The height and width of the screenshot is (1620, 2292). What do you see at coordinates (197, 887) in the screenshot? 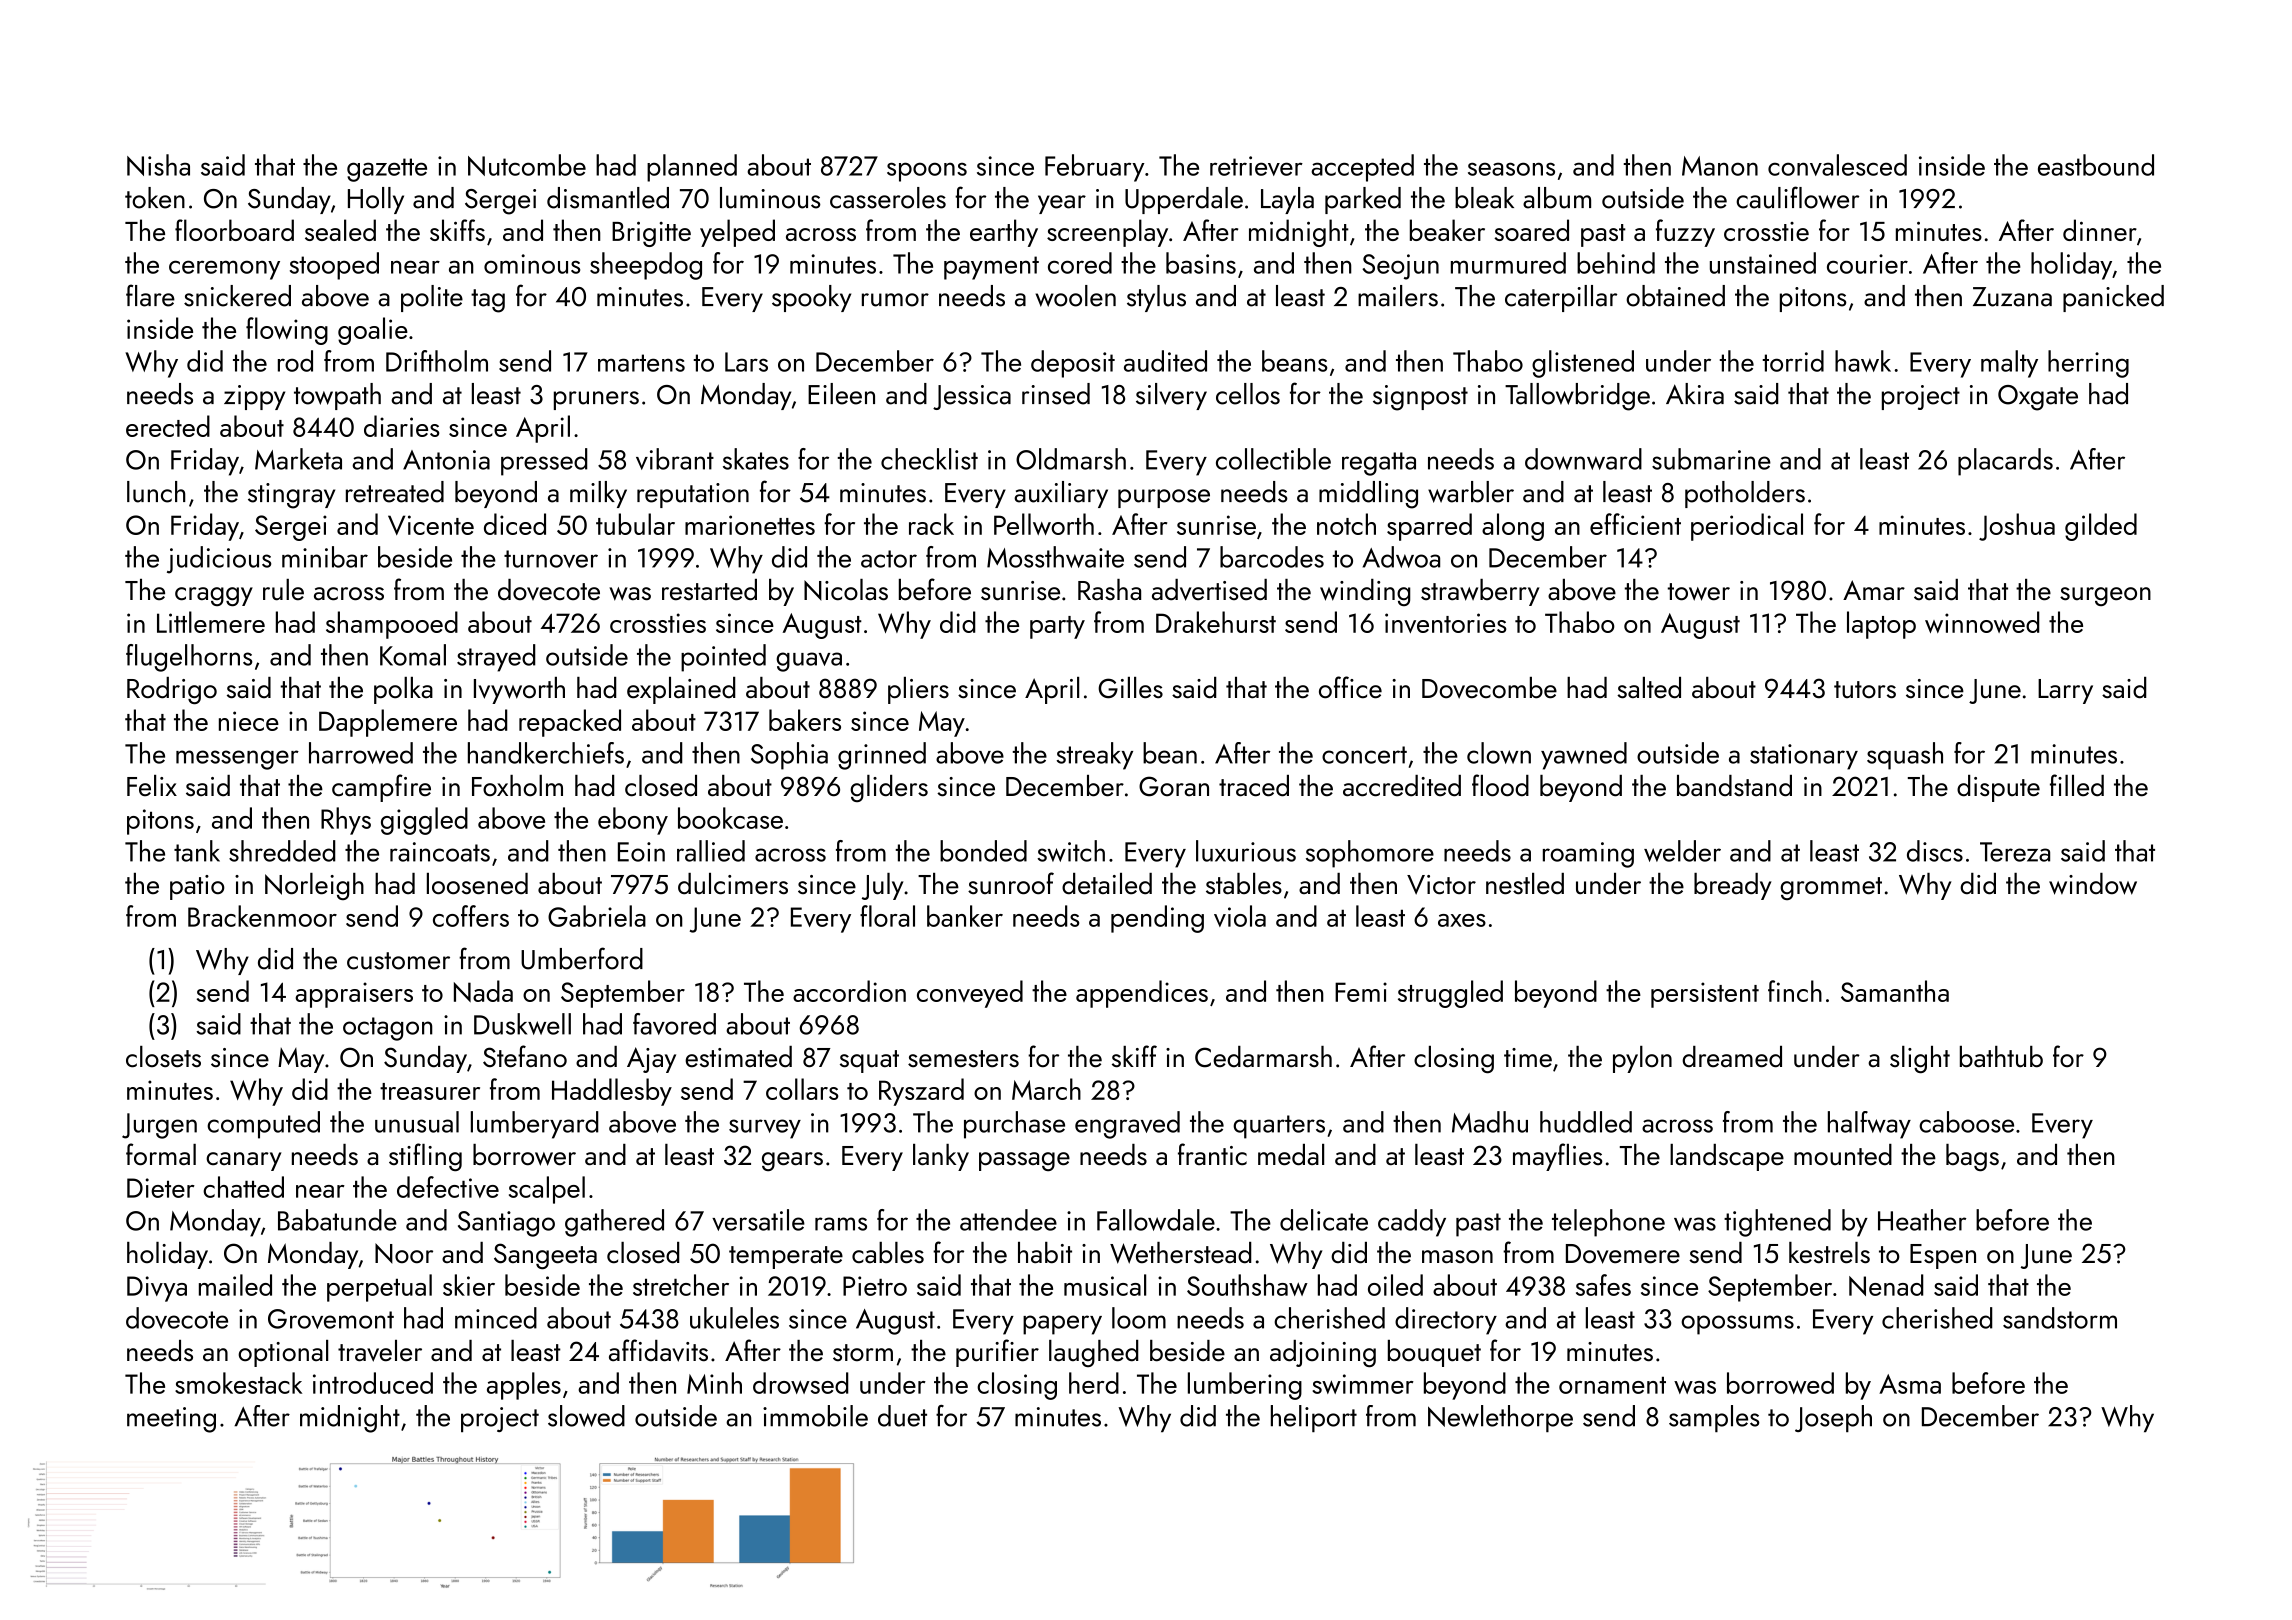
I see `patio` at bounding box center [197, 887].
